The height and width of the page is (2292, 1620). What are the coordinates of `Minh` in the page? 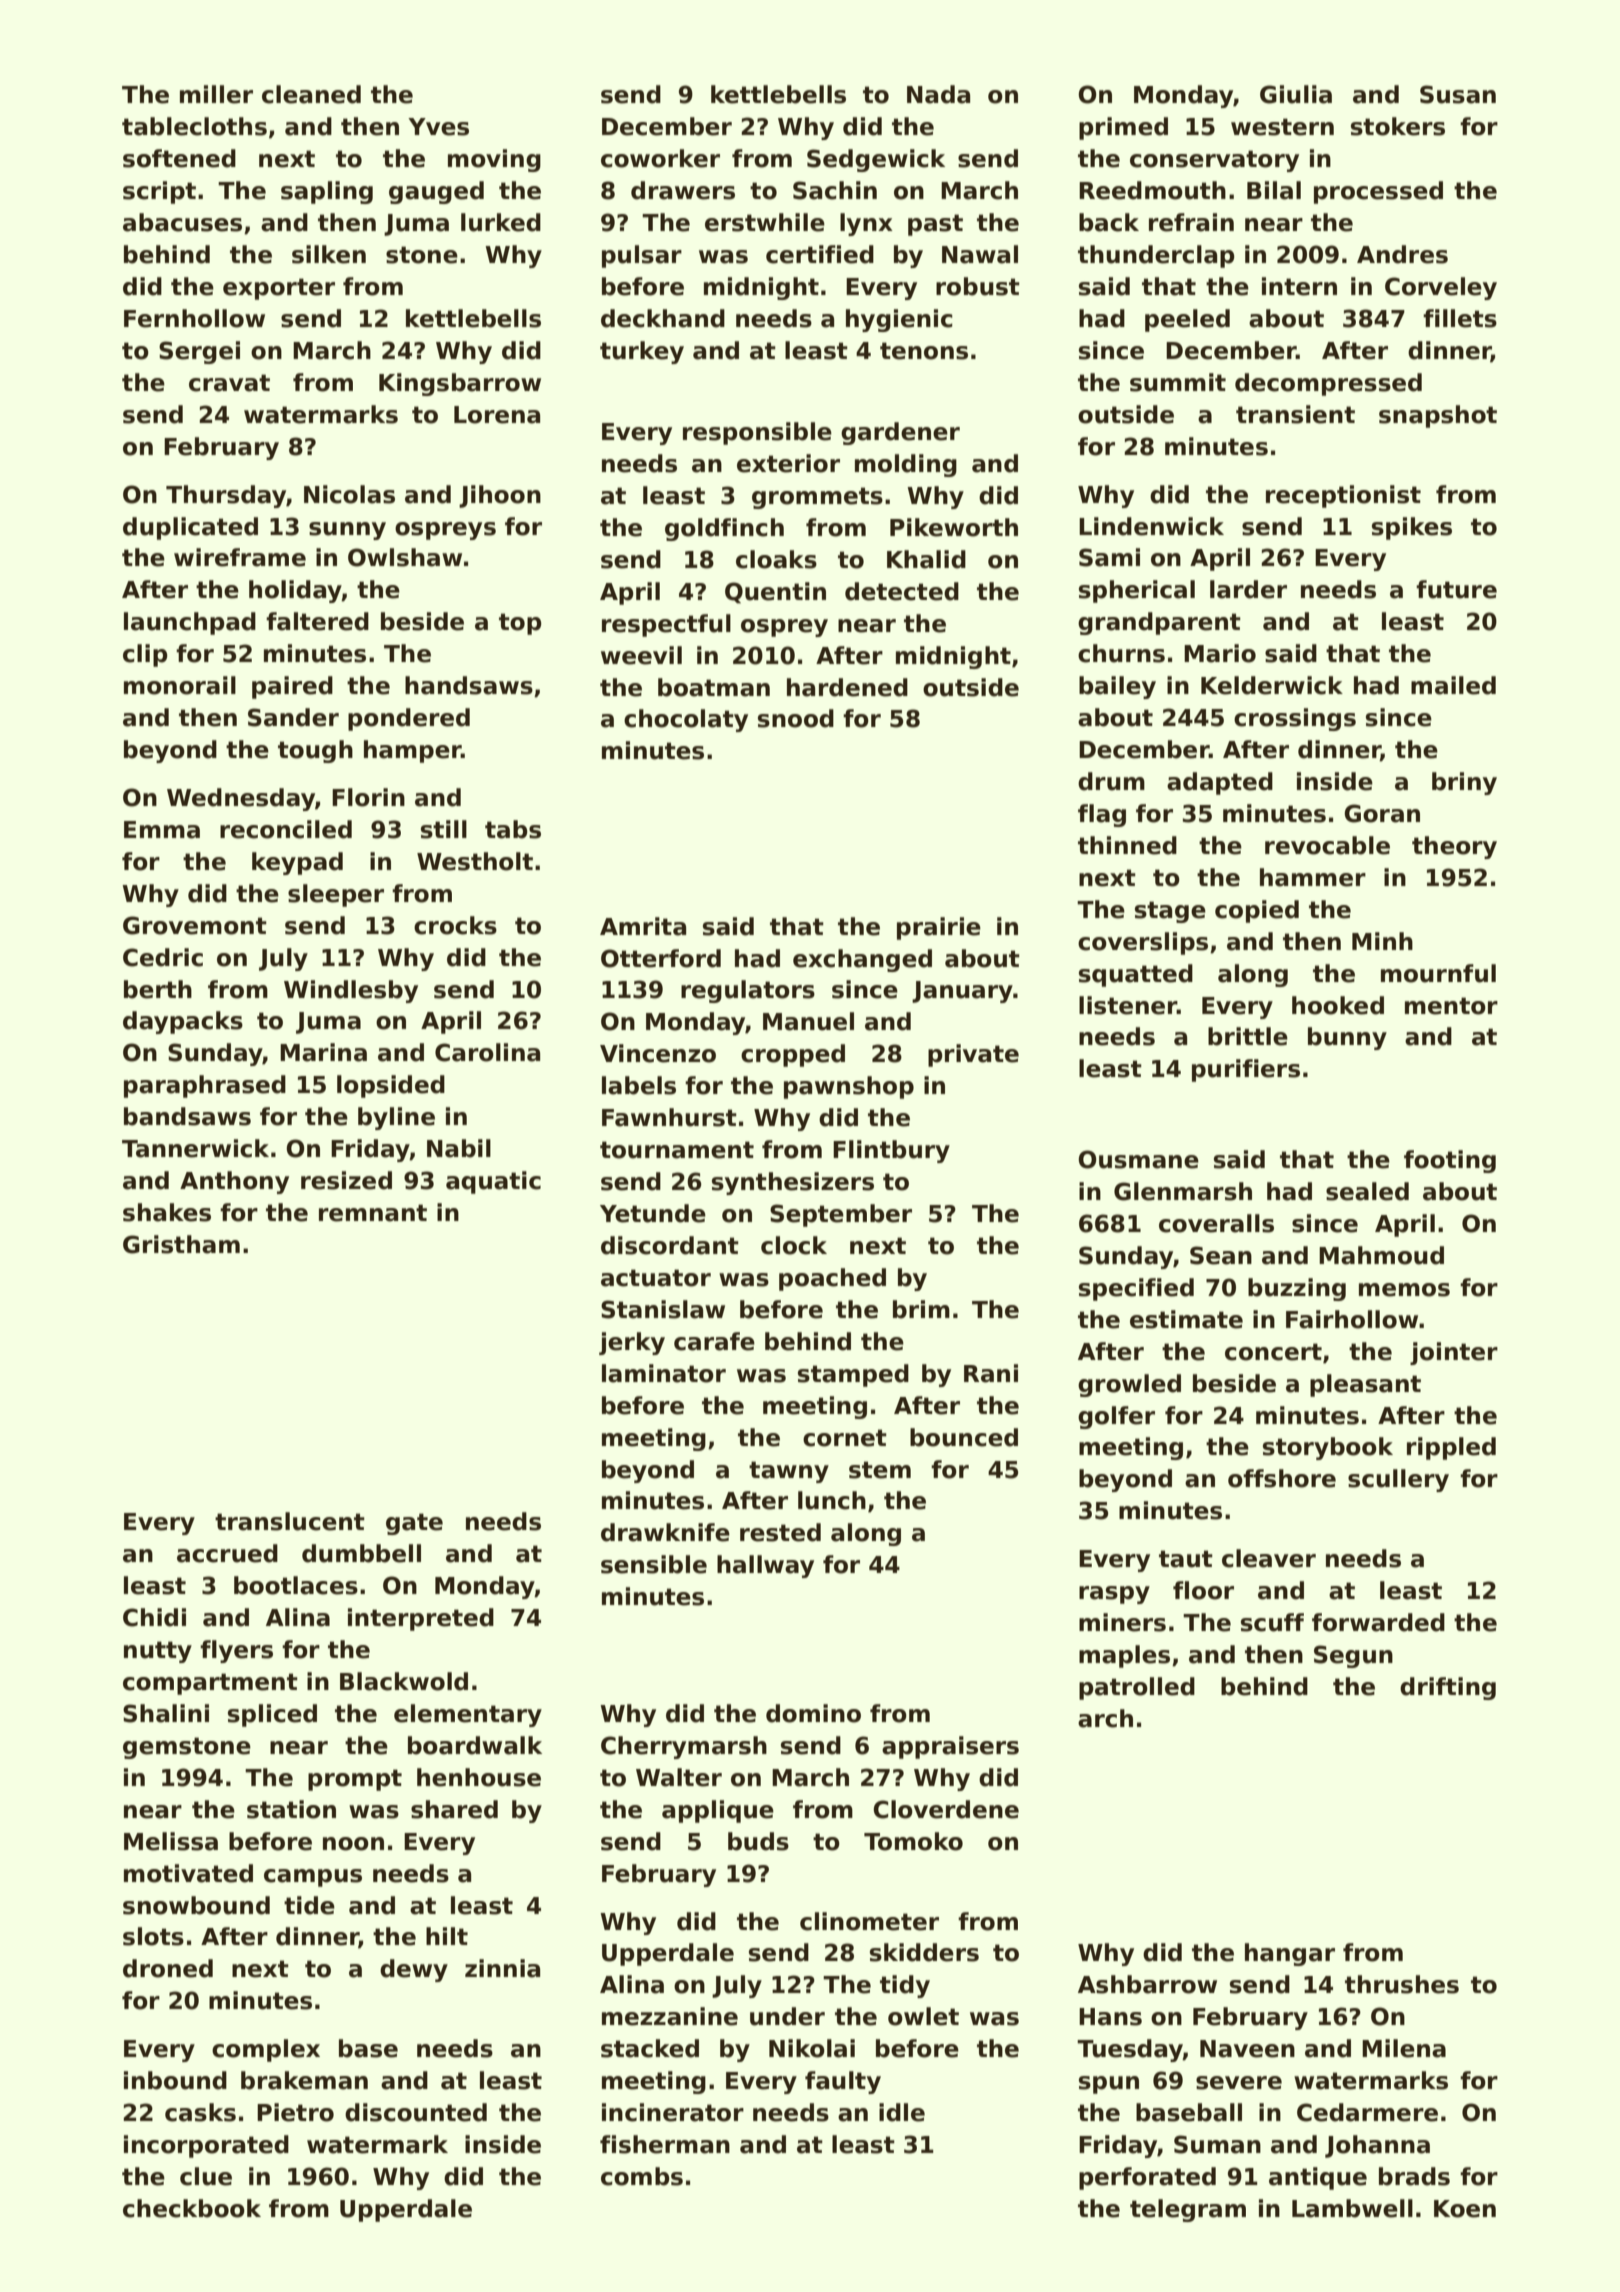 It's located at (1382, 941).
